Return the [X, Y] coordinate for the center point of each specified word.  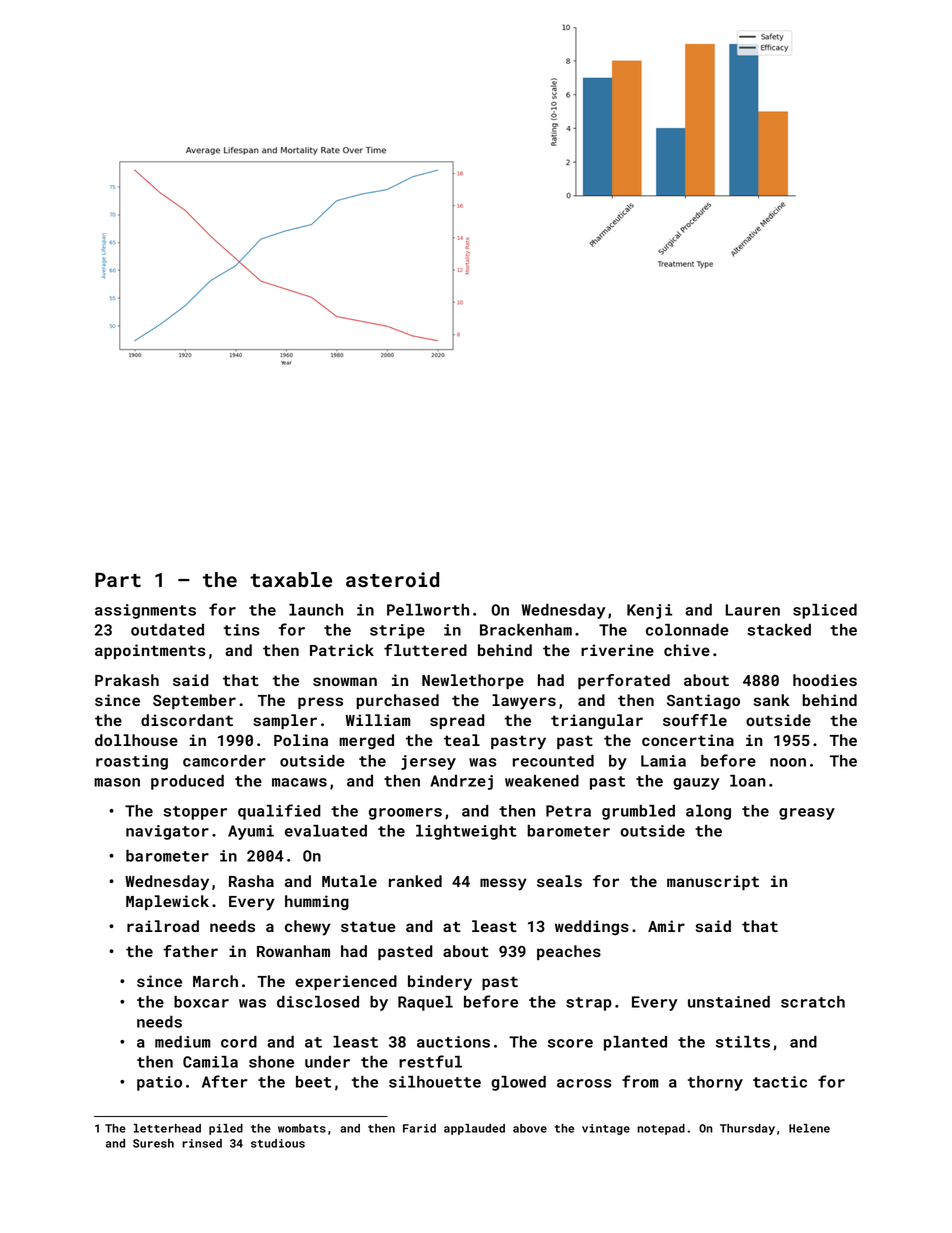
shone [271, 1062]
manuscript [713, 882]
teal [462, 740]
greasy [807, 814]
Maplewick [167, 902]
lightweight [466, 832]
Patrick [342, 650]
